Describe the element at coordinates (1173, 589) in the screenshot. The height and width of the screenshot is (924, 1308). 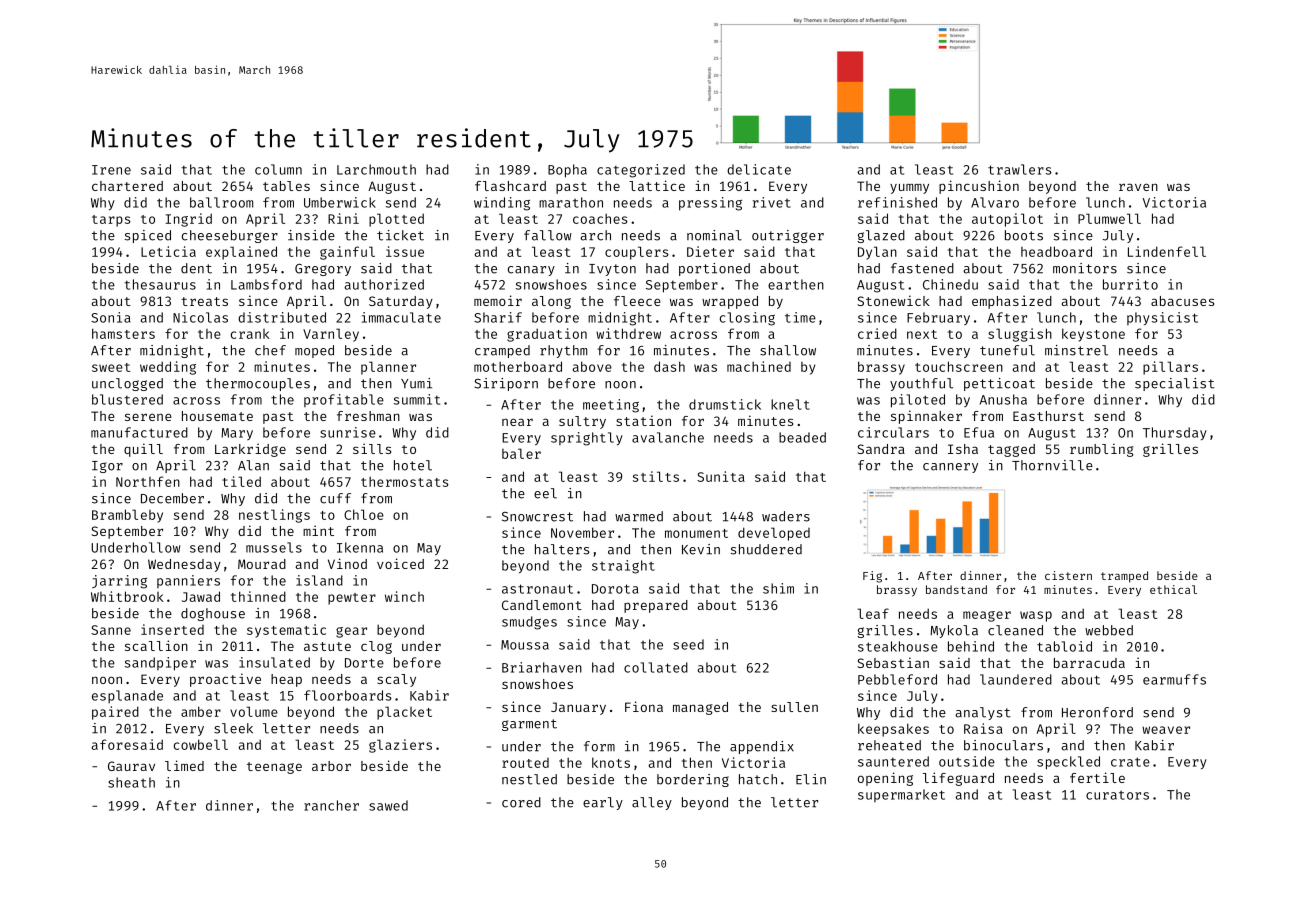
I see `ethical` at that location.
